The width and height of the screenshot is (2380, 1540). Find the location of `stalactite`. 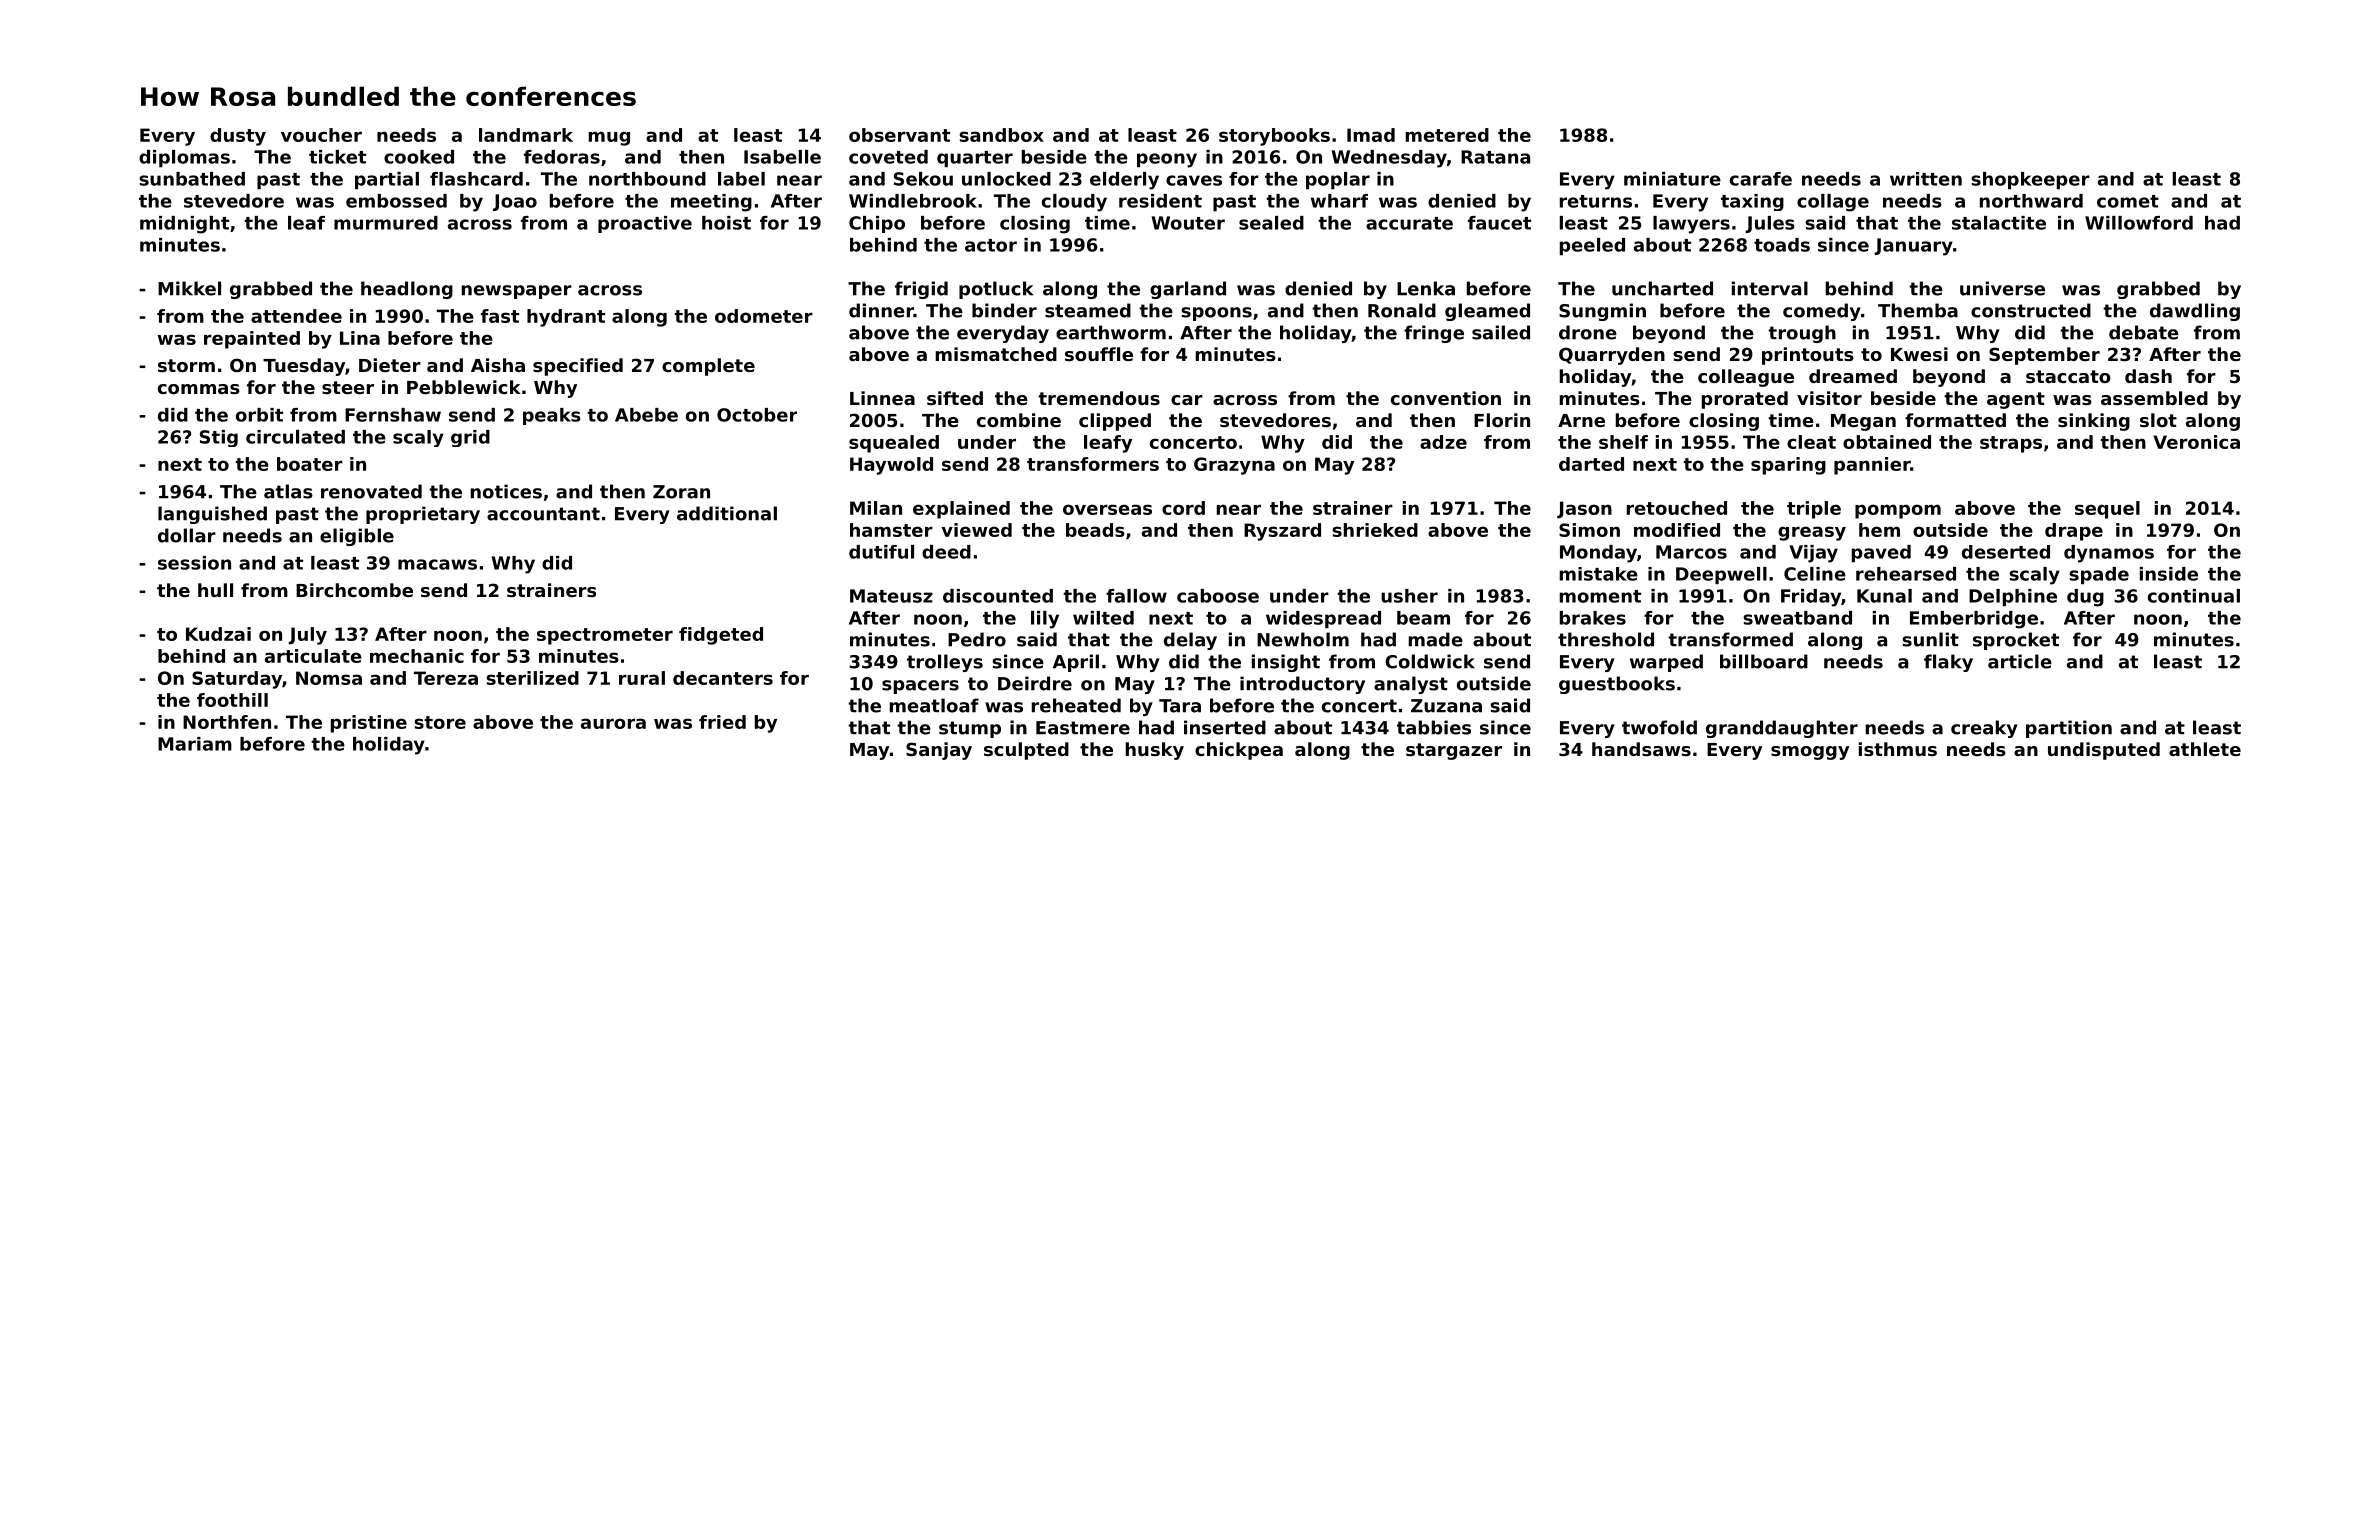

stalactite is located at coordinates (1999, 223).
